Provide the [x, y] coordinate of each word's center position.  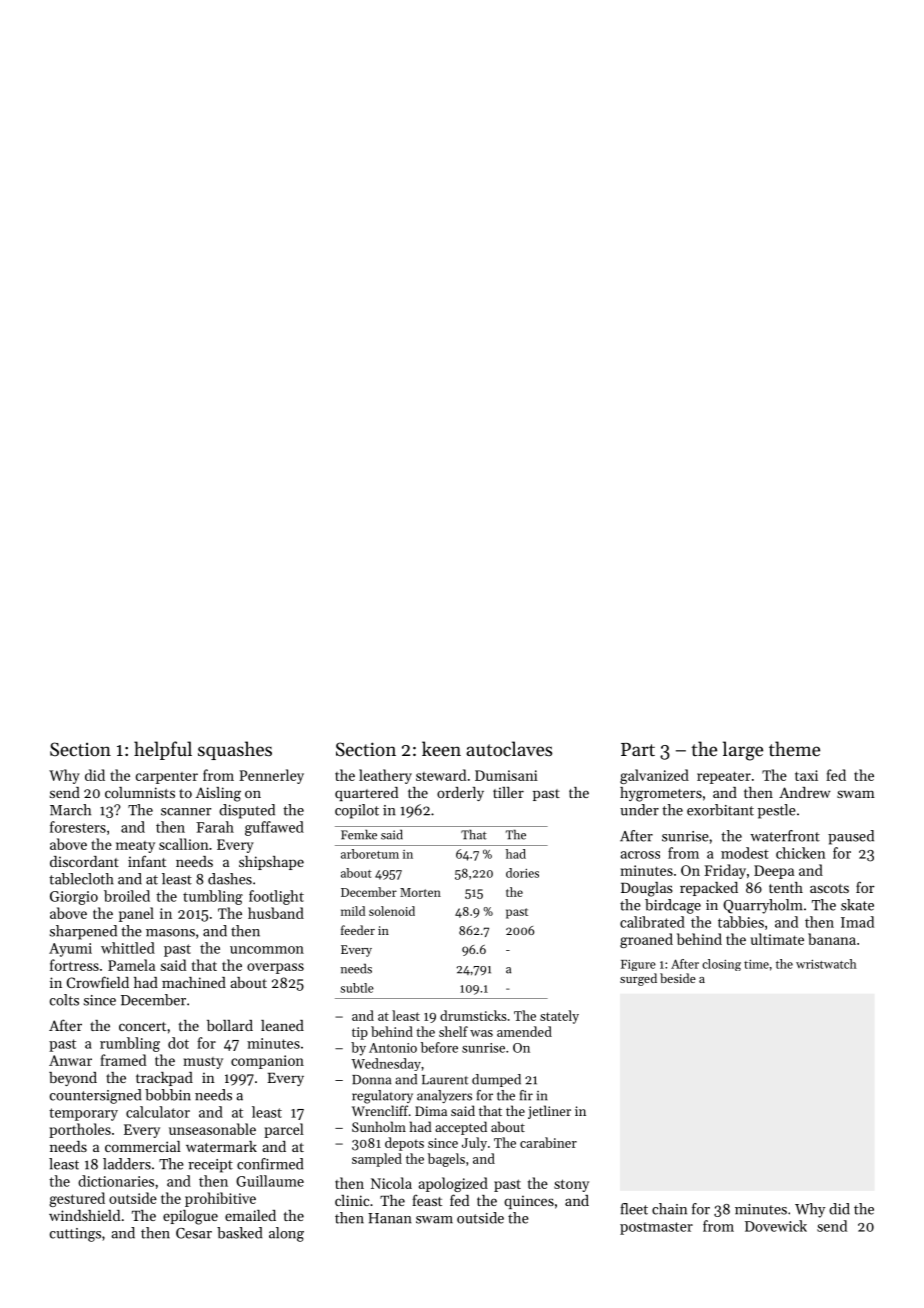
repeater [724, 777]
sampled [377, 1160]
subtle [357, 988]
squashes [235, 750]
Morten [420, 892]
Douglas [647, 889]
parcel [284, 1130]
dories [522, 873]
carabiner [548, 1142]
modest [745, 853]
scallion [184, 844]
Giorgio [74, 898]
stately [559, 1017]
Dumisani [506, 775]
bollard [230, 1025]
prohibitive [220, 1199]
